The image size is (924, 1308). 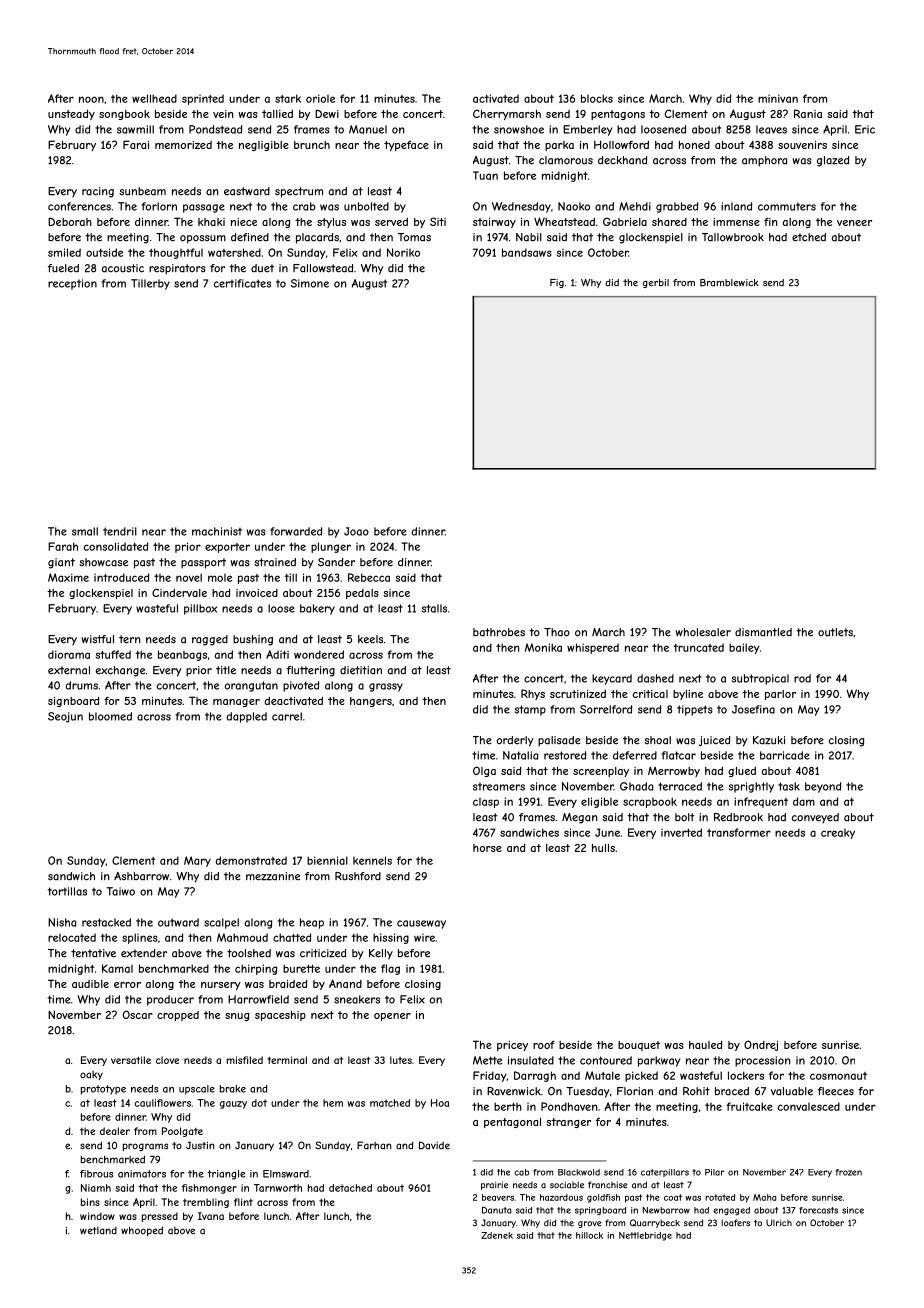 What do you see at coordinates (579, 818) in the page?
I see `Megan` at bounding box center [579, 818].
